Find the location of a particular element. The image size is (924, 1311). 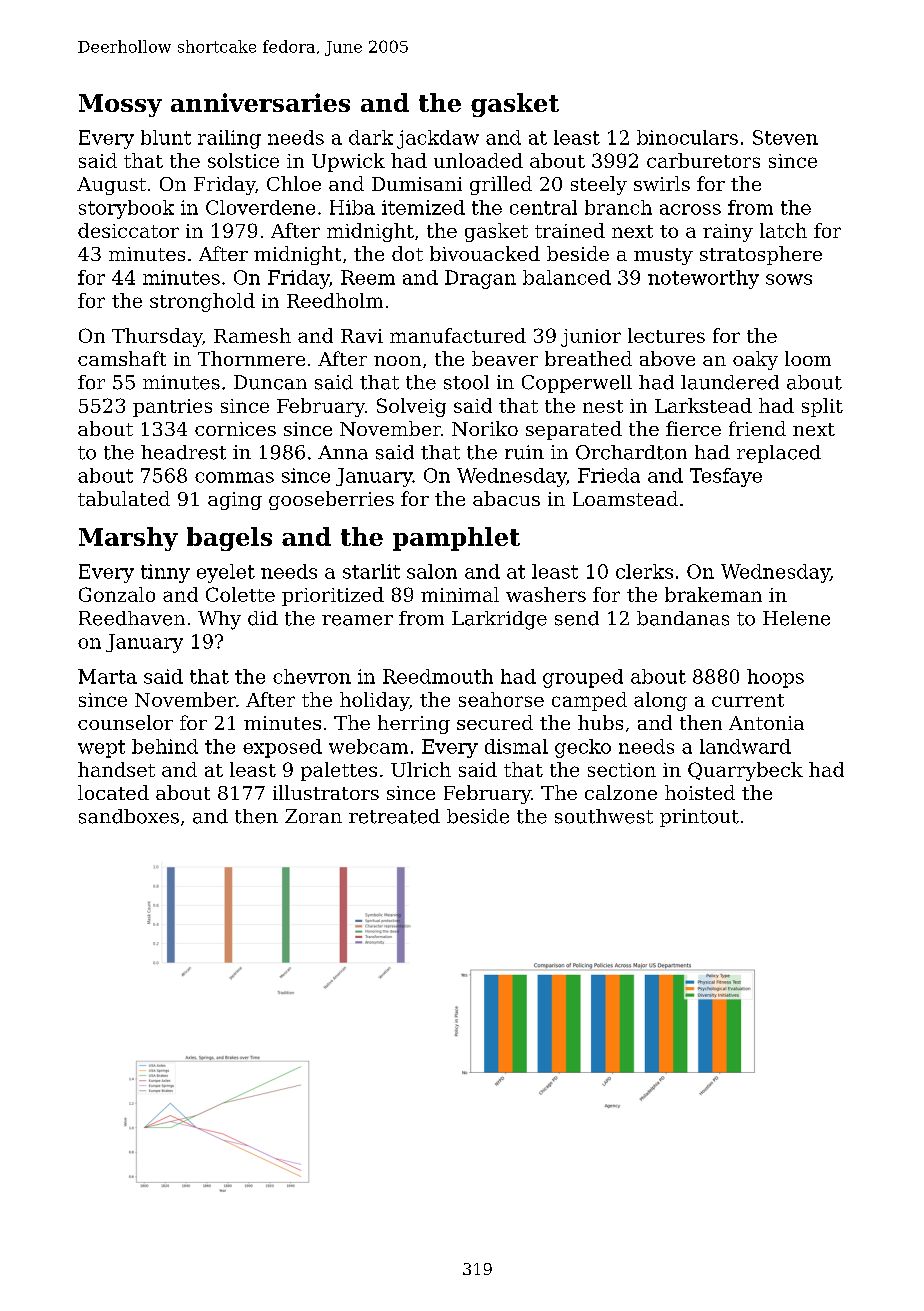

tabulated is located at coordinates (124, 498).
